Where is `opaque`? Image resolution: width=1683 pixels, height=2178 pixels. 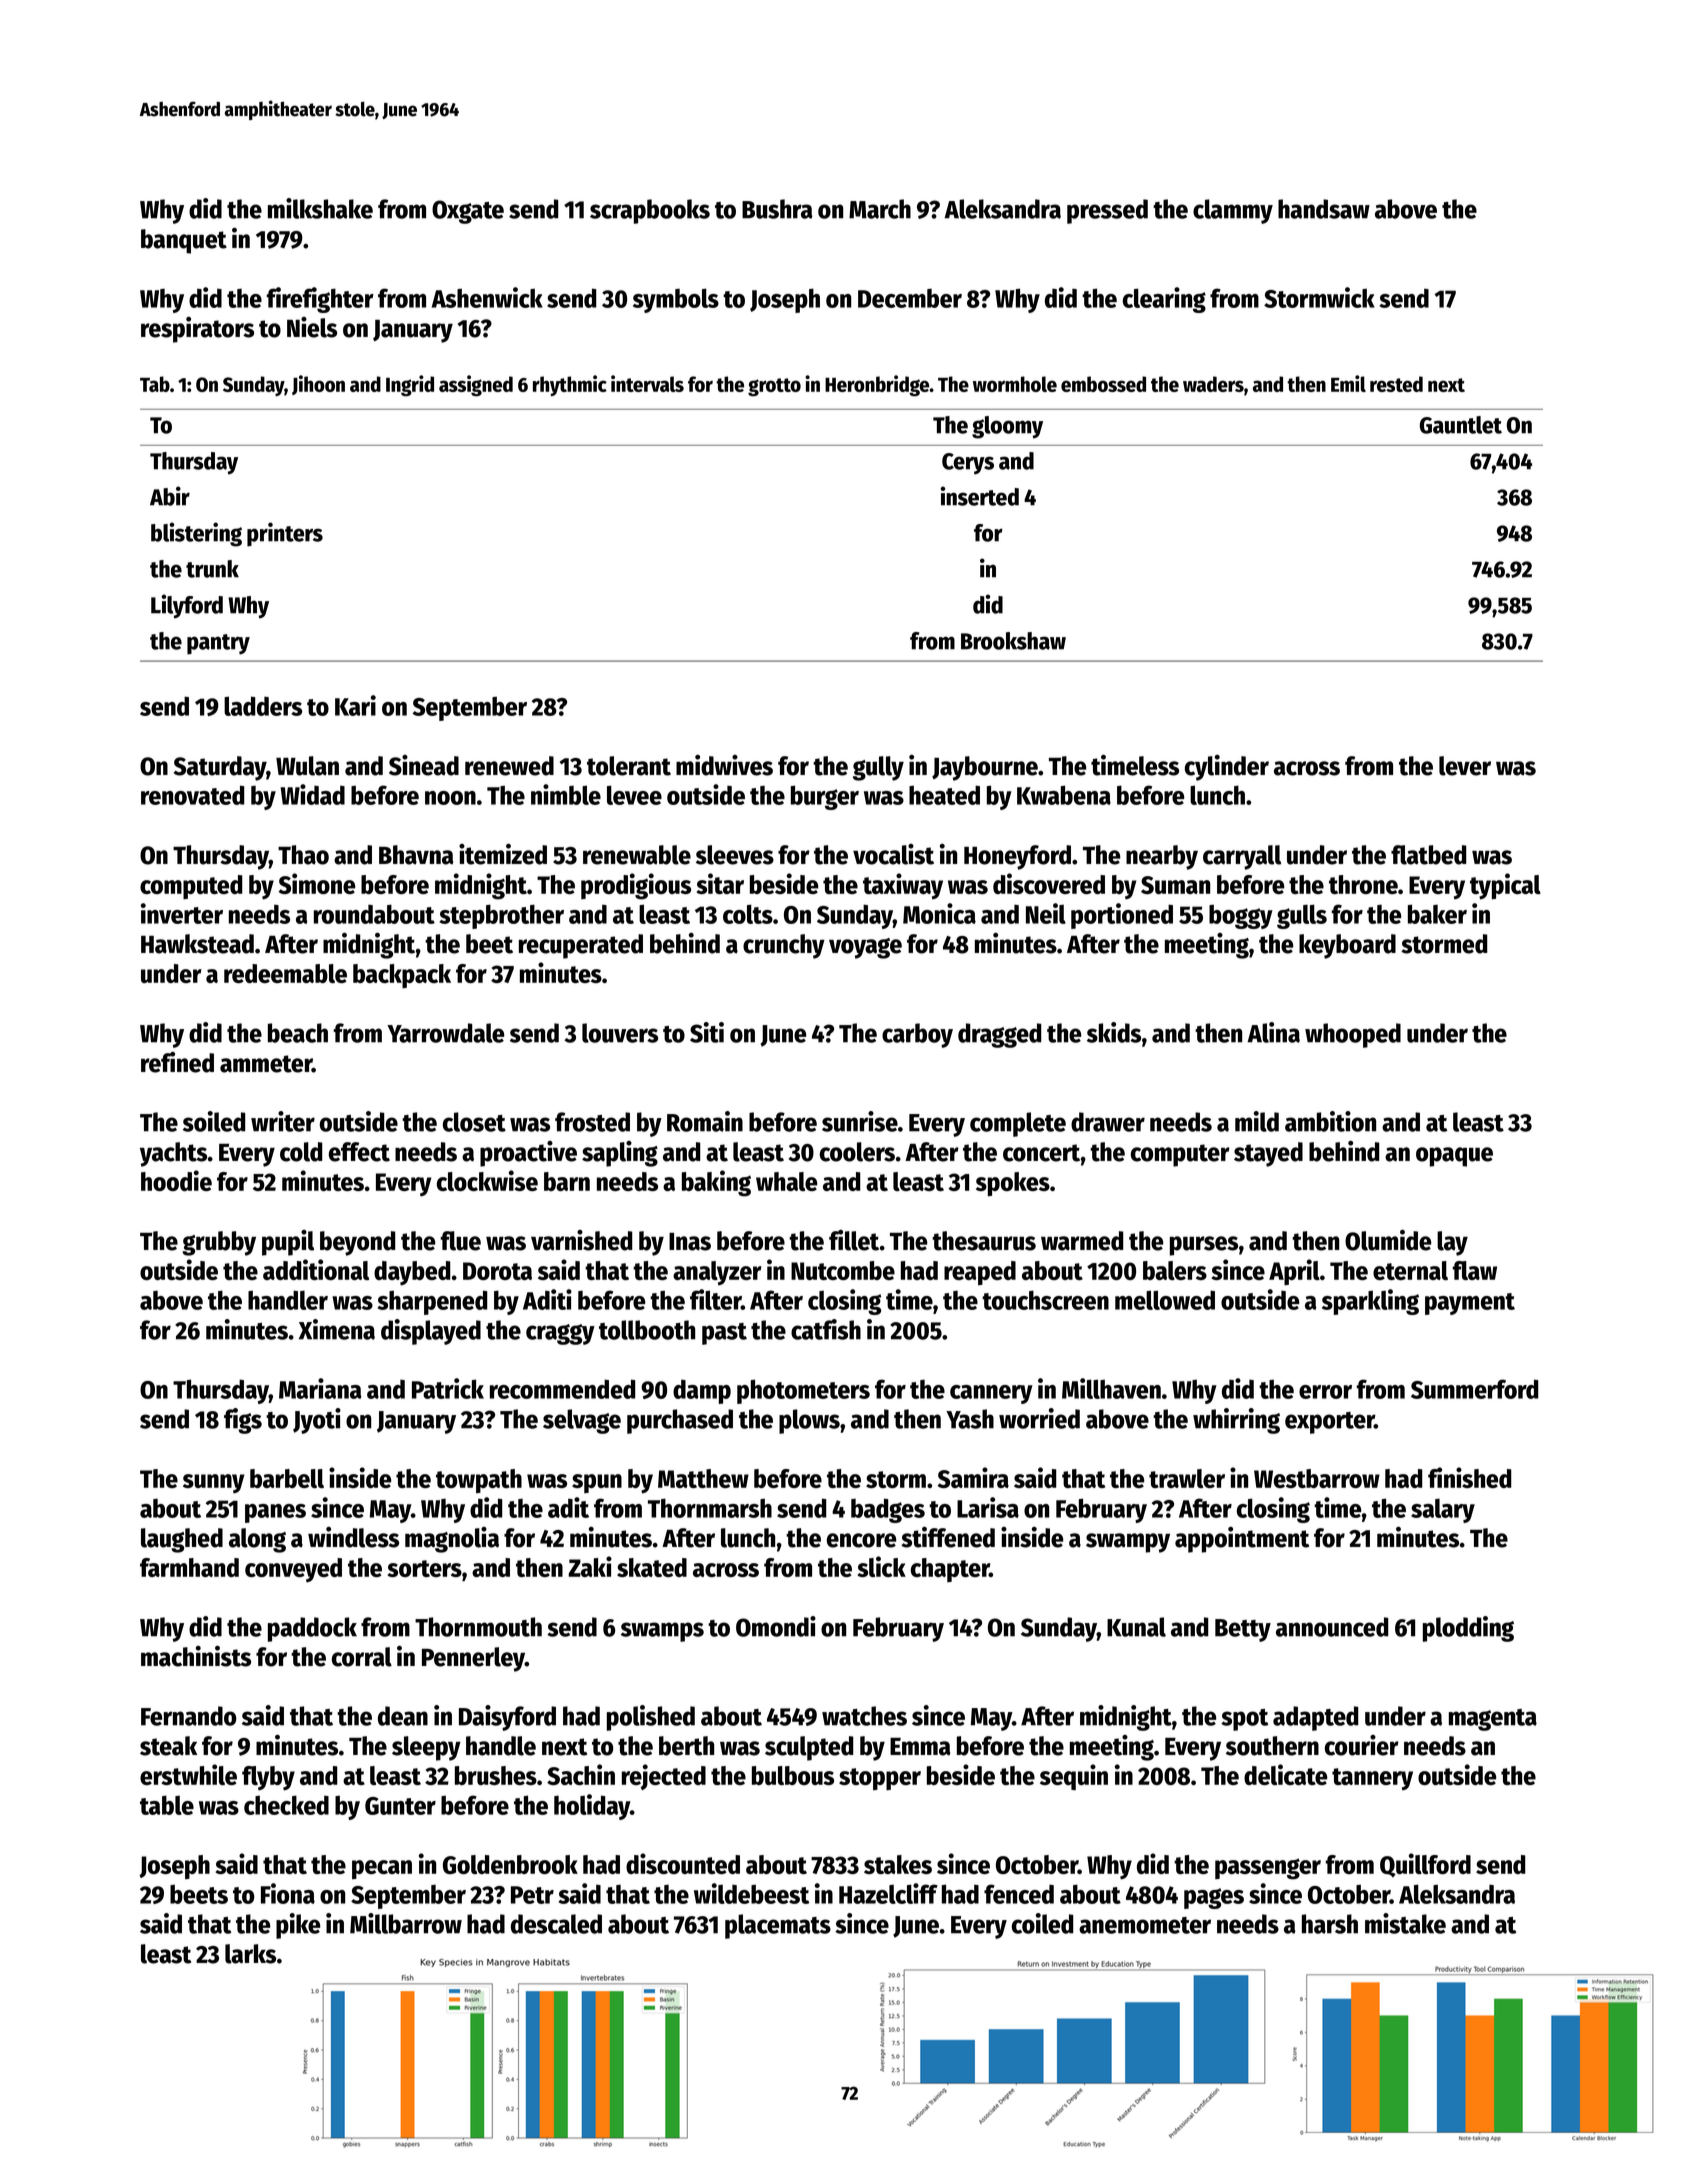 opaque is located at coordinates (1454, 1157).
